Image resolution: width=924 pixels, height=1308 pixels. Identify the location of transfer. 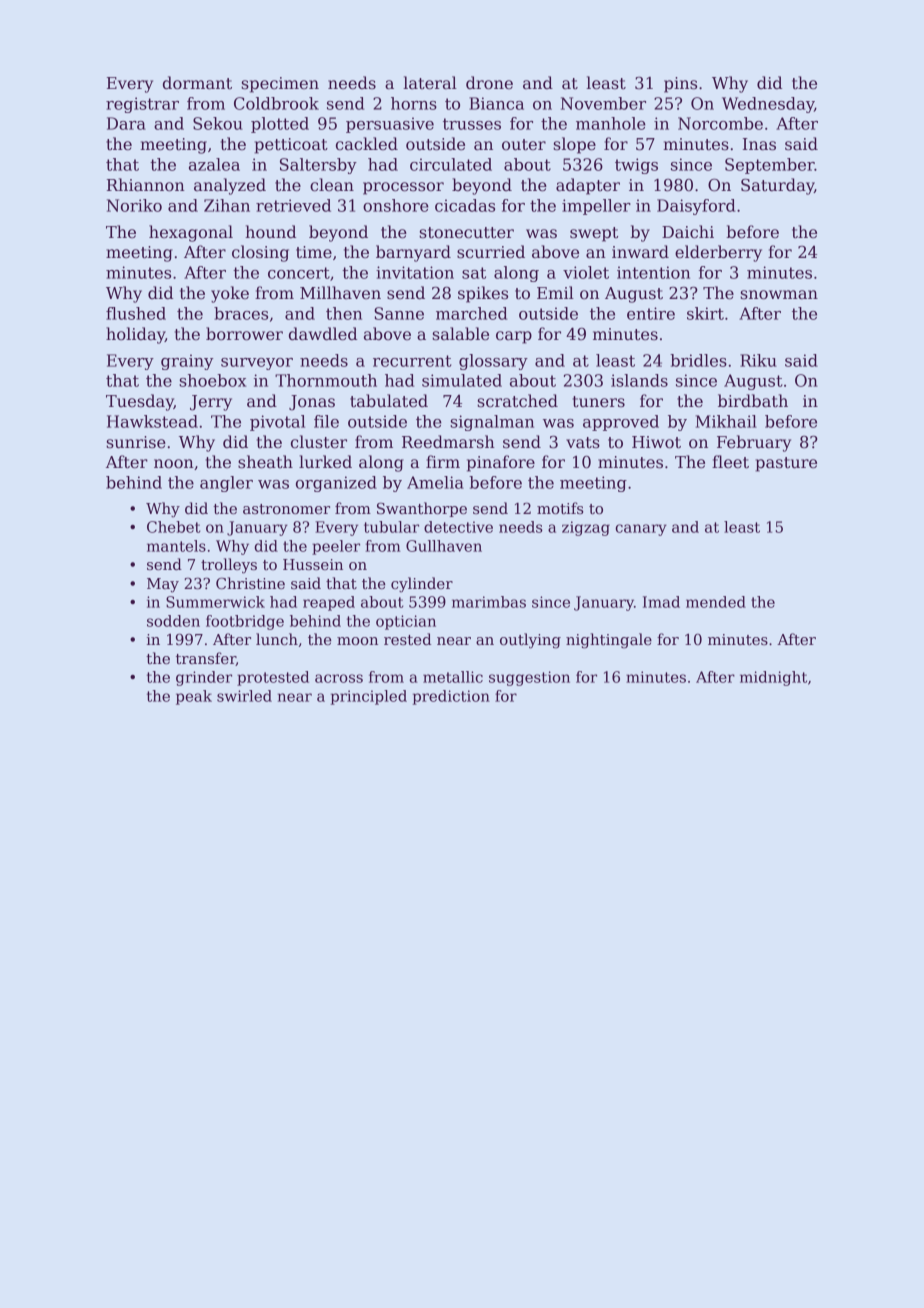
(206, 659).
